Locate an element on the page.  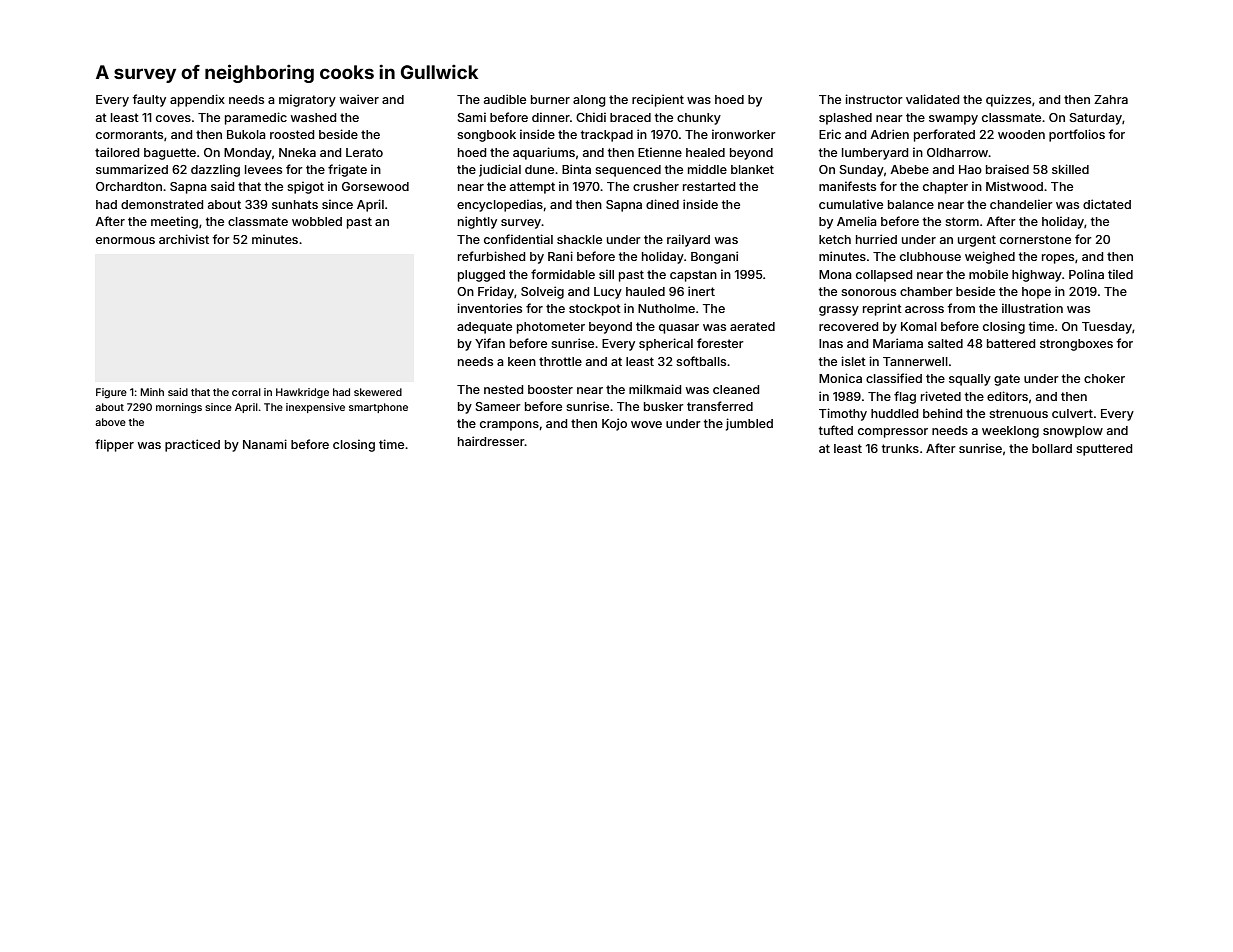
burner is located at coordinates (550, 99).
